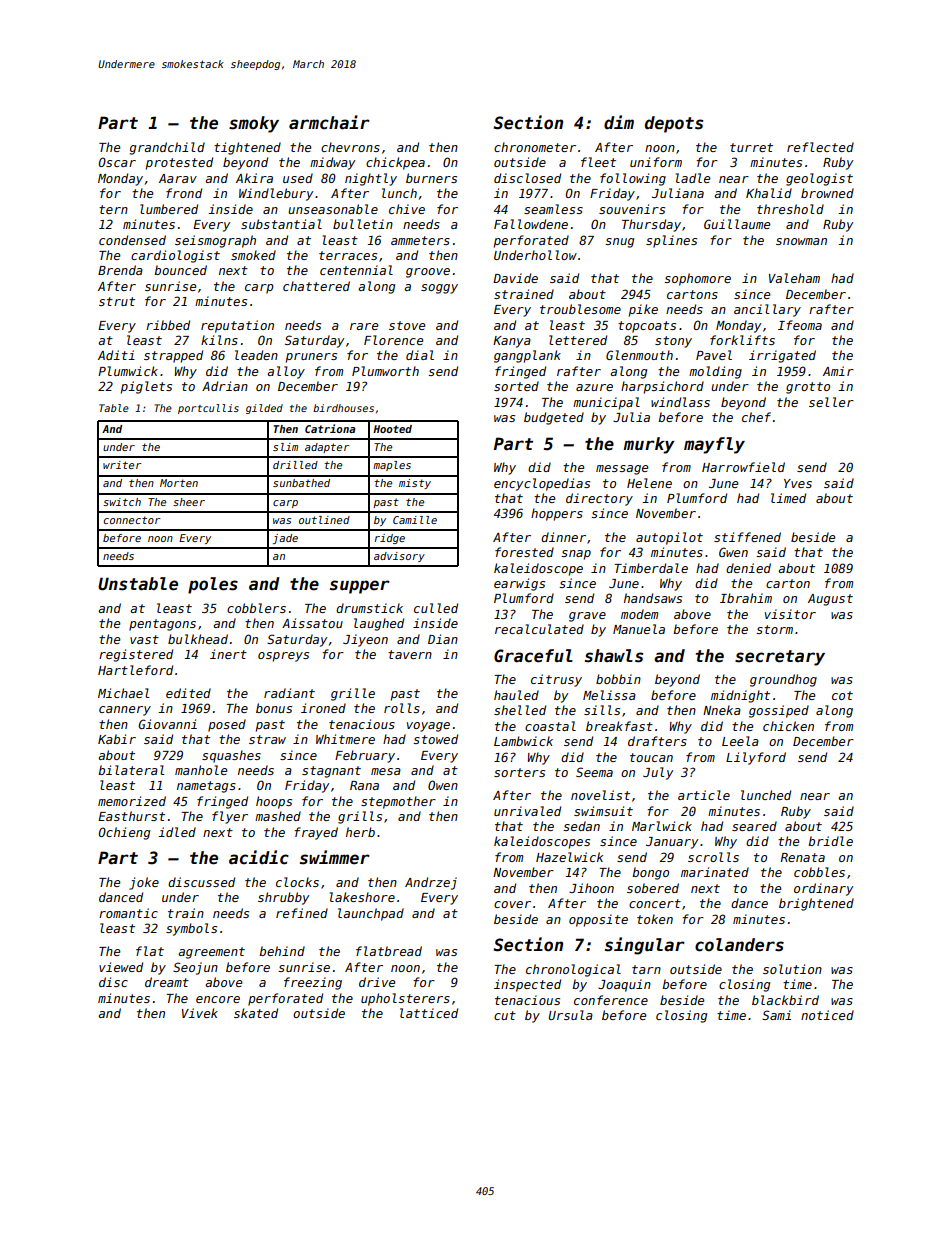 The width and height of the screenshot is (952, 1233). I want to click on Plumworth, so click(385, 371).
